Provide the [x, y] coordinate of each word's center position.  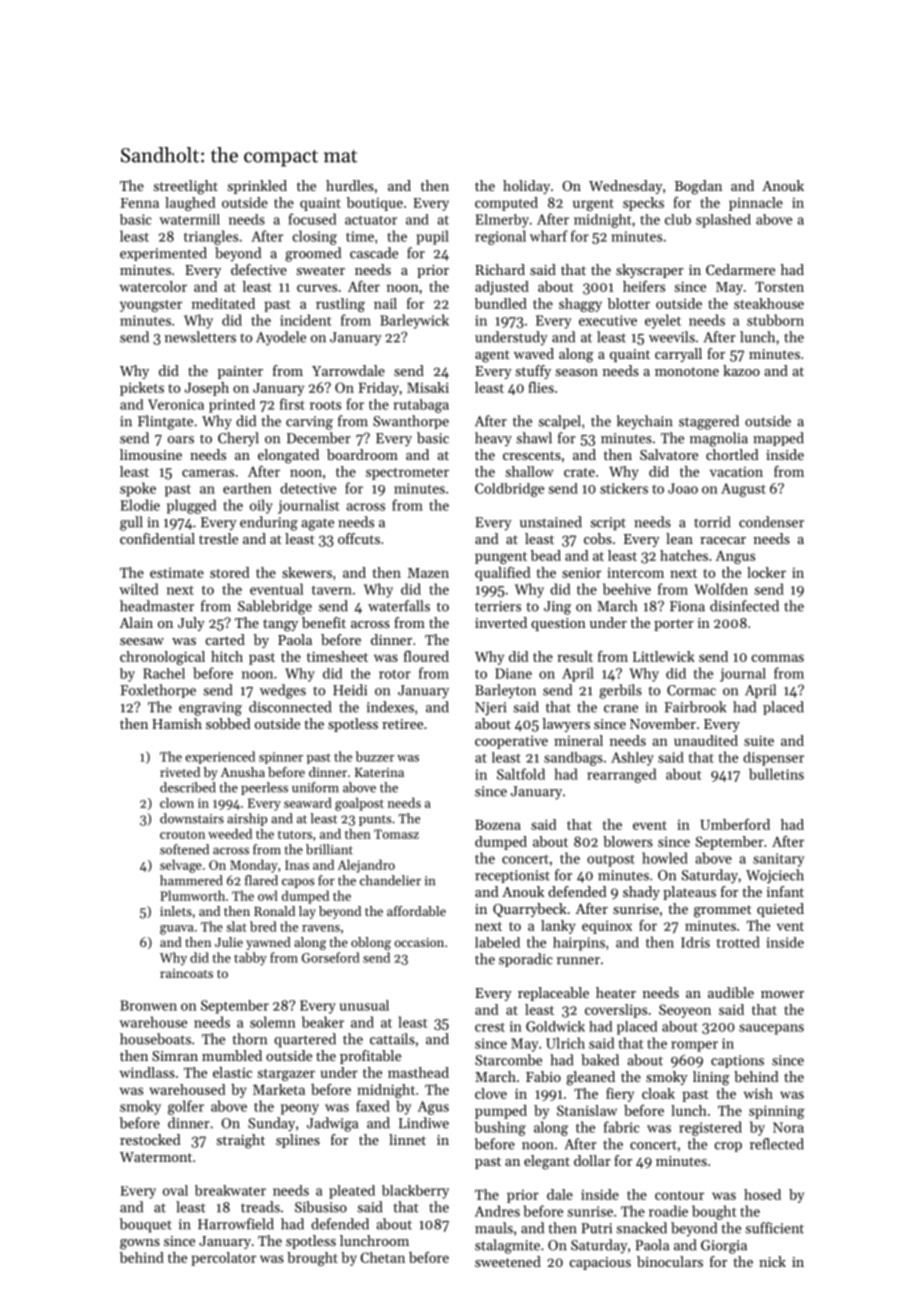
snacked [642, 1228]
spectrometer [407, 474]
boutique [375, 204]
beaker [323, 1022]
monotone [687, 371]
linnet [407, 1139]
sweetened [508, 1261]
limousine [151, 454]
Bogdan [698, 187]
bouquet [146, 1225]
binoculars [670, 1261]
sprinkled [257, 187]
